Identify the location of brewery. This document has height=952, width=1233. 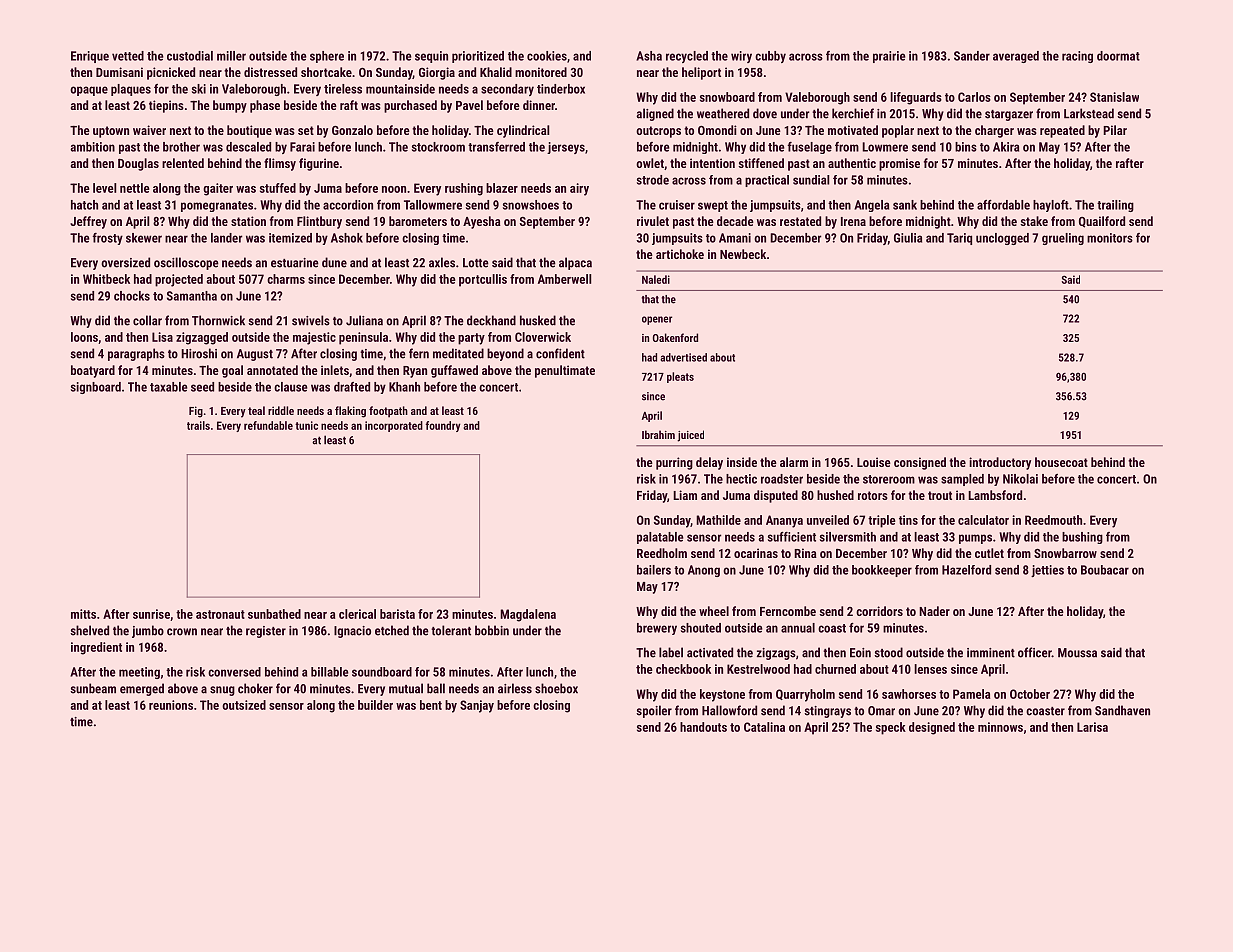
(657, 629).
